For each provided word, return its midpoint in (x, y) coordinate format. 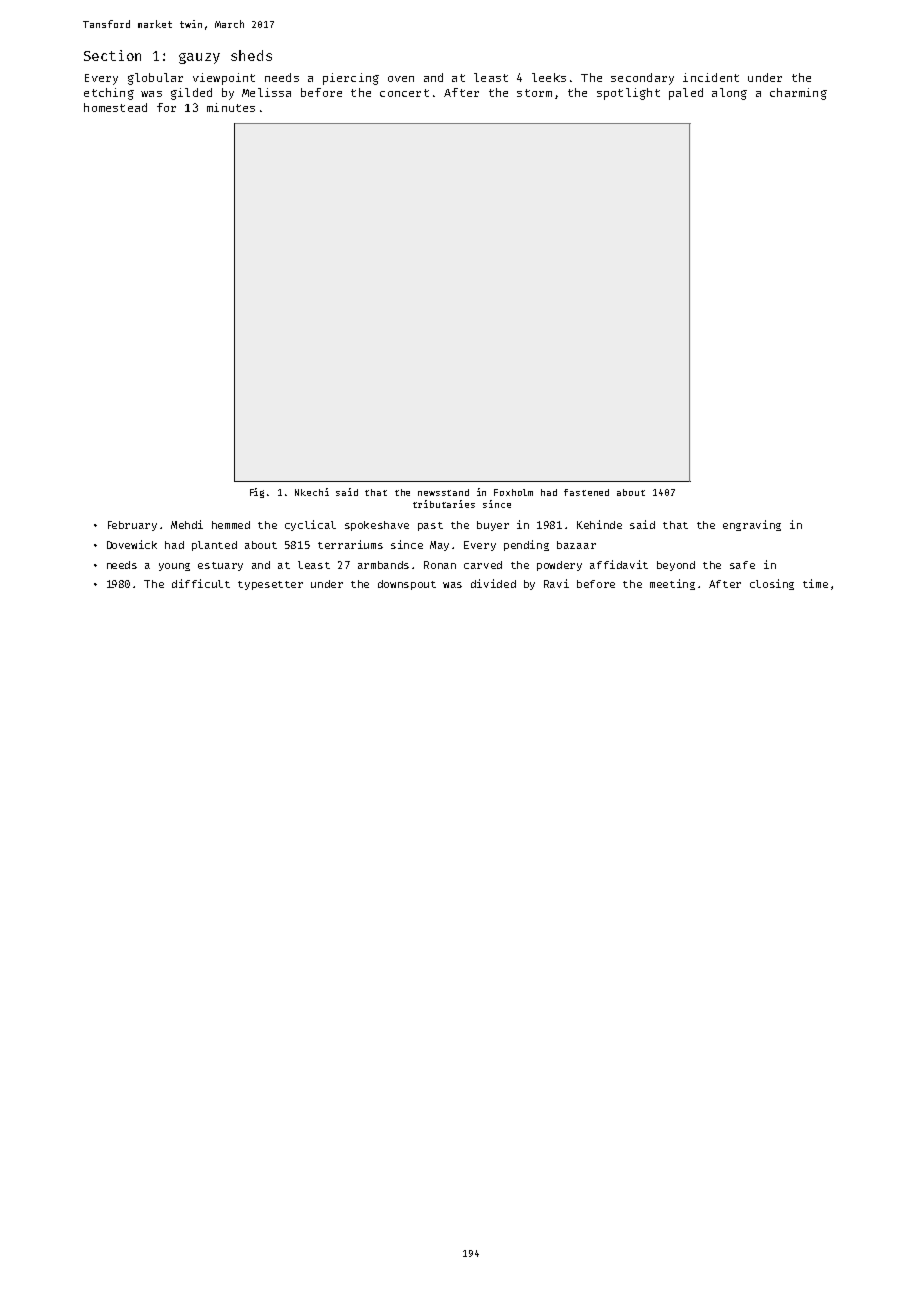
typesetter (270, 585)
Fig (257, 493)
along (729, 94)
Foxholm (513, 492)
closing (772, 584)
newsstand (443, 492)
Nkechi (312, 492)
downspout (407, 585)
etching (109, 94)
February (132, 526)
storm (534, 93)
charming (798, 94)
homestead (115, 107)
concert (404, 93)
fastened (586, 492)
